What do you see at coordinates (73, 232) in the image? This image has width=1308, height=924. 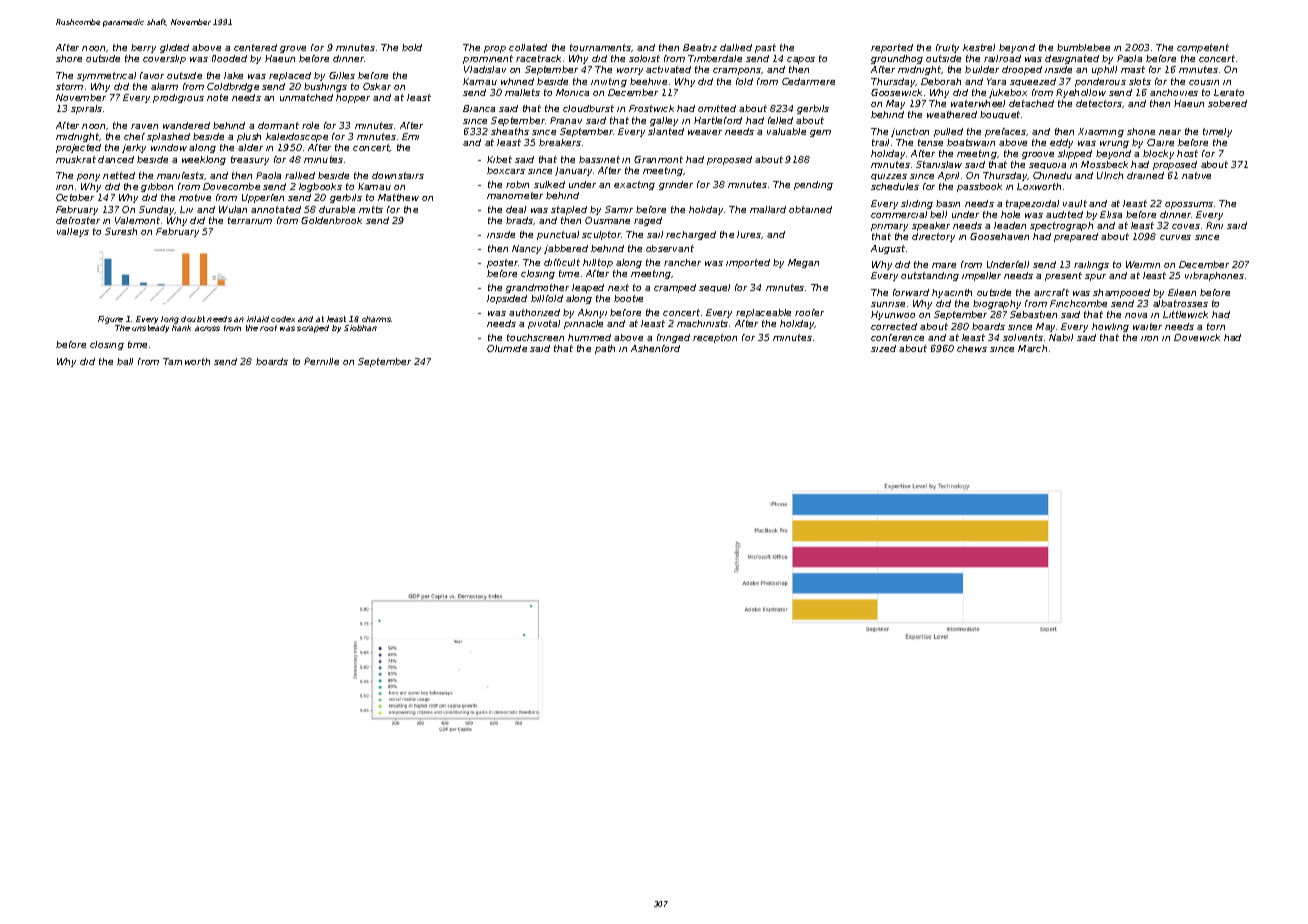 I see `valleys` at bounding box center [73, 232].
